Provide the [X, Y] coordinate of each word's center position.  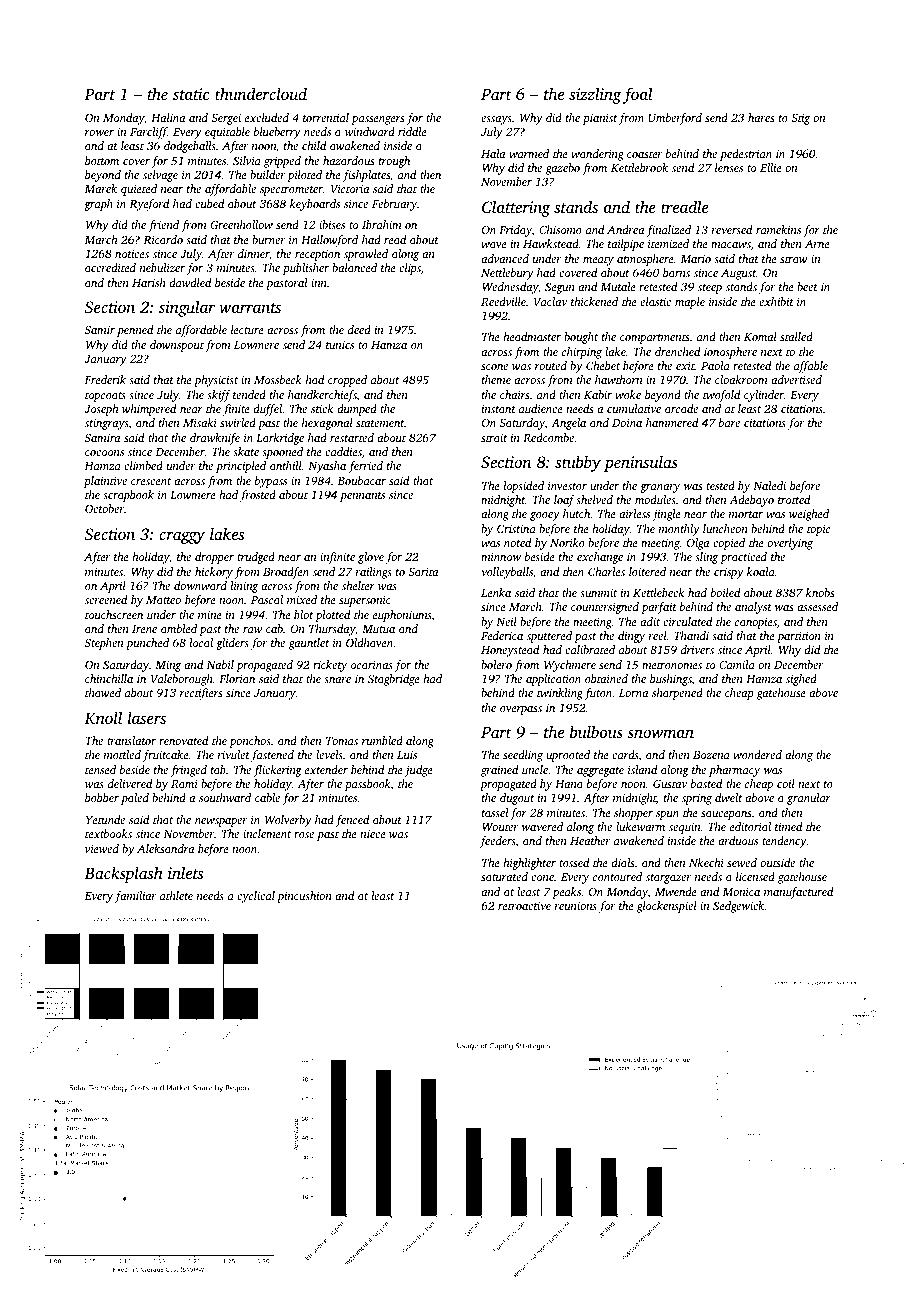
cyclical [256, 897]
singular [187, 308]
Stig [800, 119]
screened [106, 599]
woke [628, 394]
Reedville [503, 301]
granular [809, 799]
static [191, 94]
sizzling [595, 95]
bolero [496, 664]
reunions [576, 905]
